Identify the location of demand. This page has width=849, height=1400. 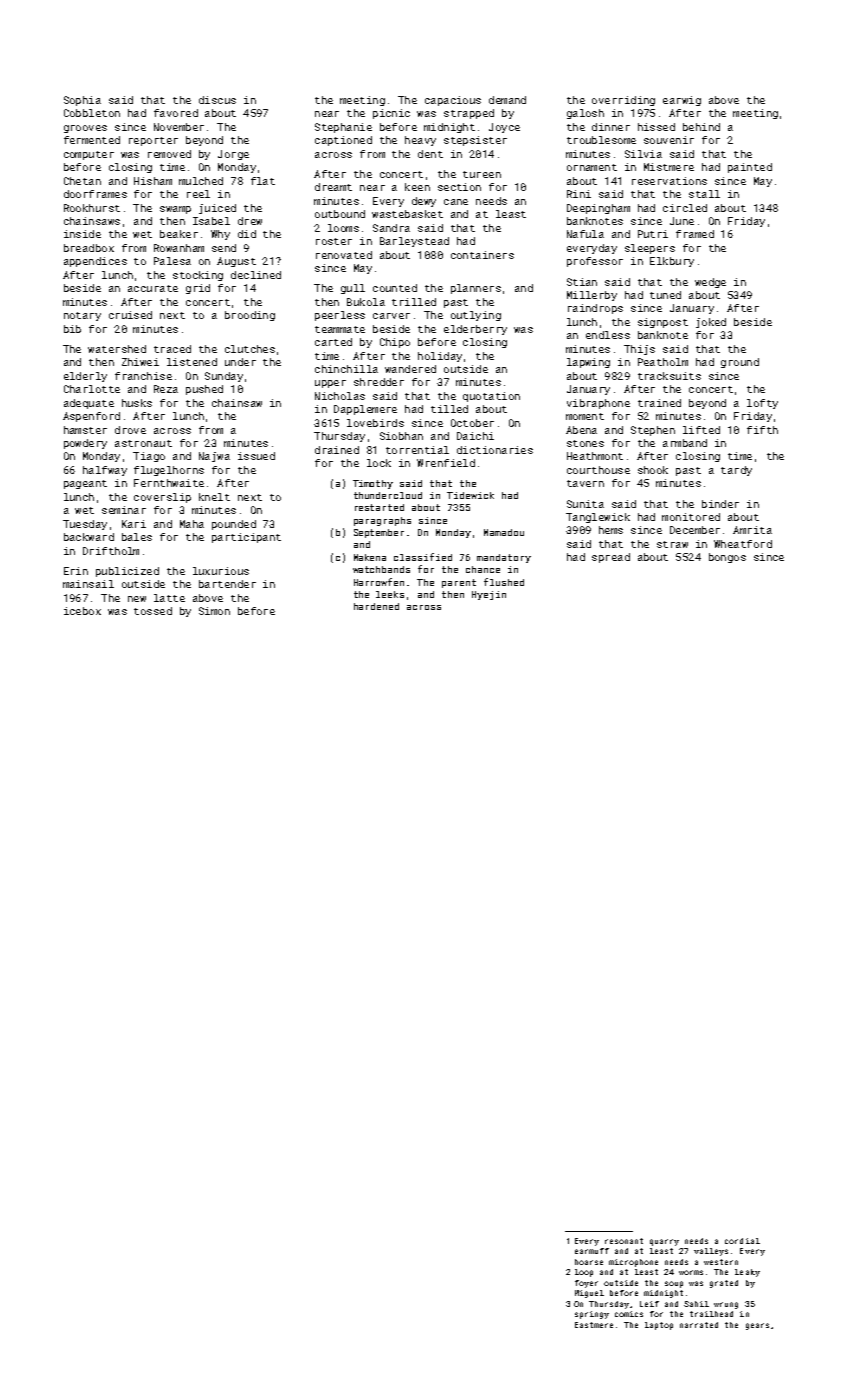
(507, 100).
